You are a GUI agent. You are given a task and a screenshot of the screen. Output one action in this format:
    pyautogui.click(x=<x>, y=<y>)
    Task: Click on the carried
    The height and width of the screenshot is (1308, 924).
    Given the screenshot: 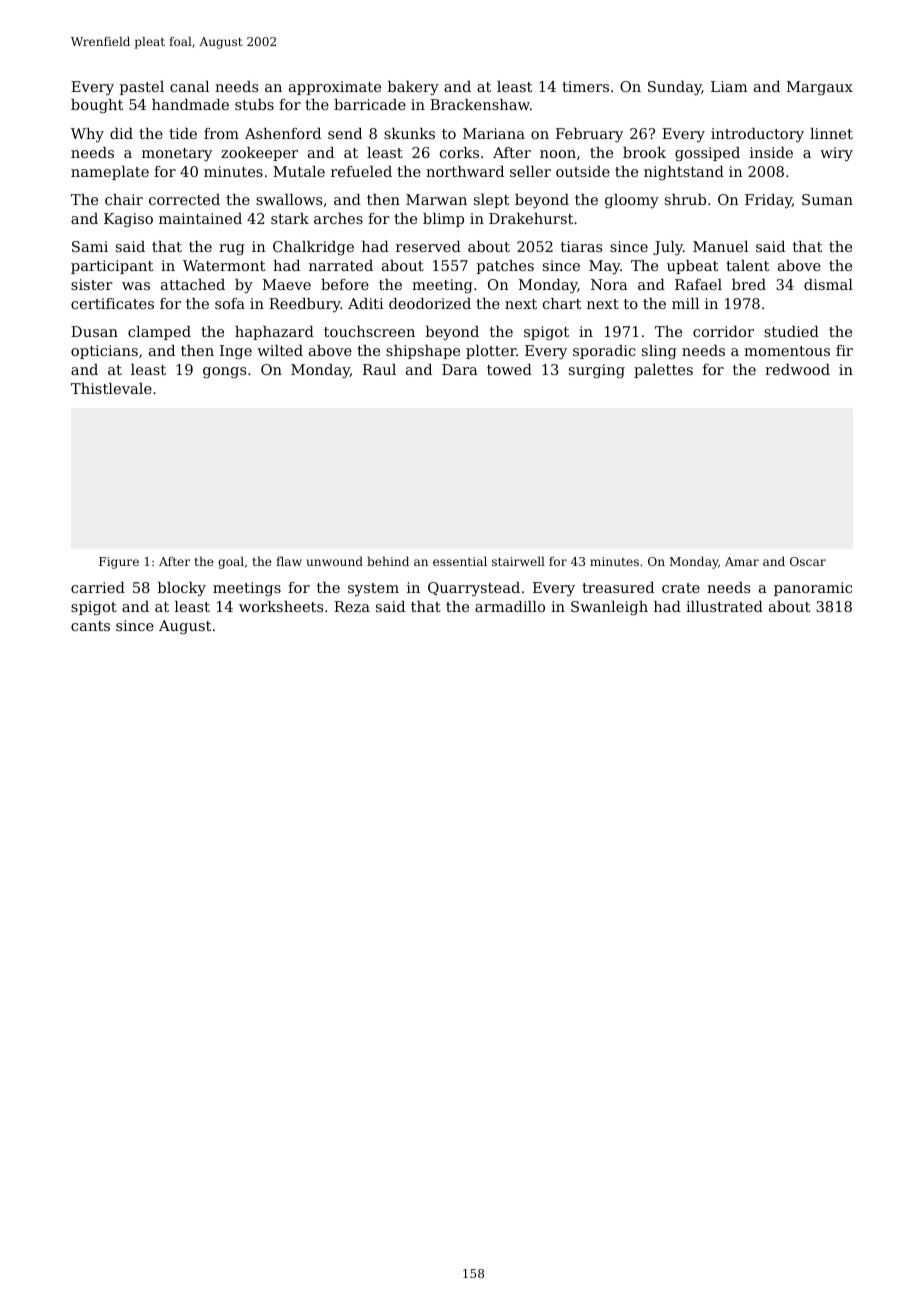 What is the action you would take?
    pyautogui.click(x=98, y=587)
